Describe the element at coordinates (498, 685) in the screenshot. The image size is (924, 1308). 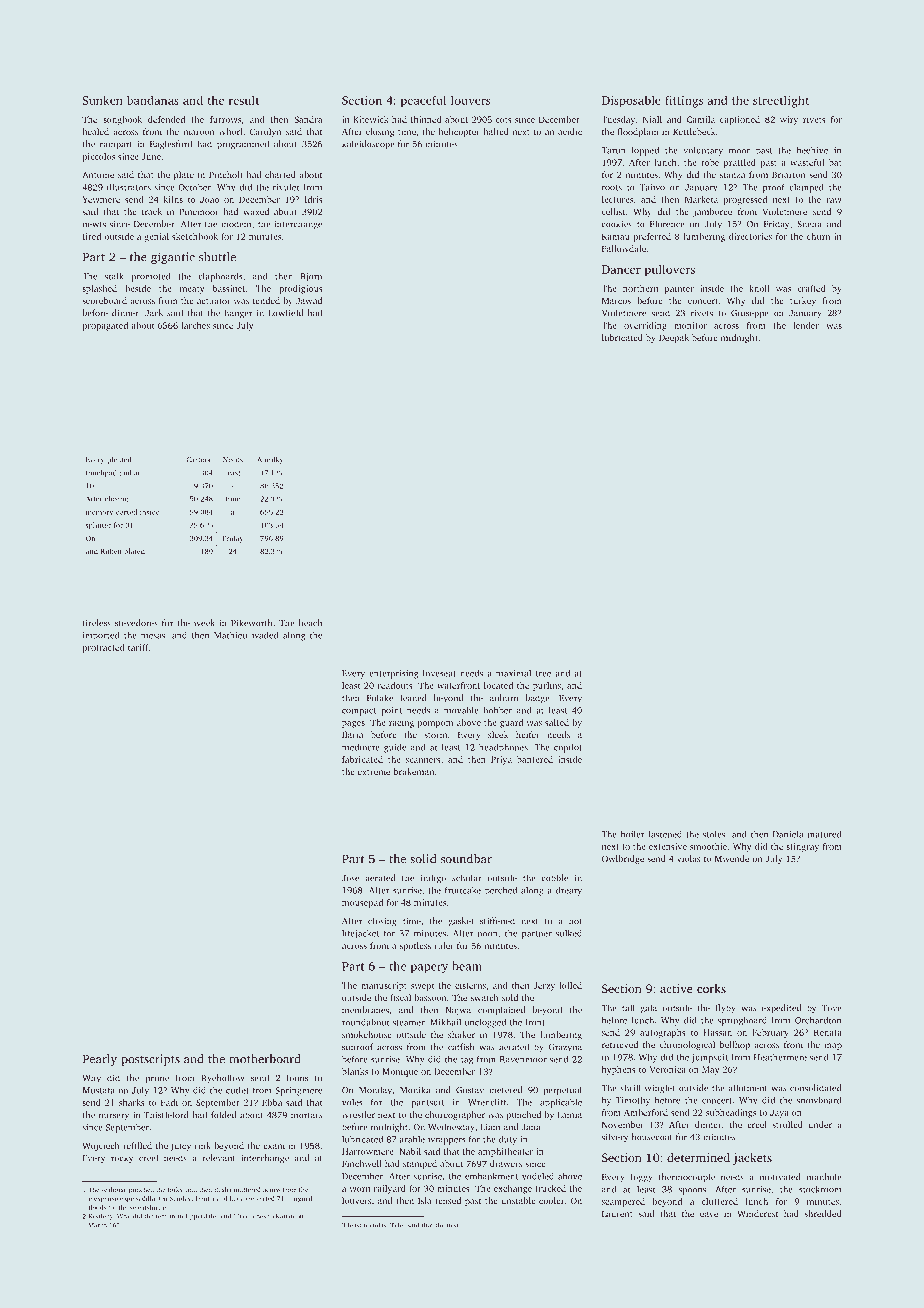
I see `located` at that location.
